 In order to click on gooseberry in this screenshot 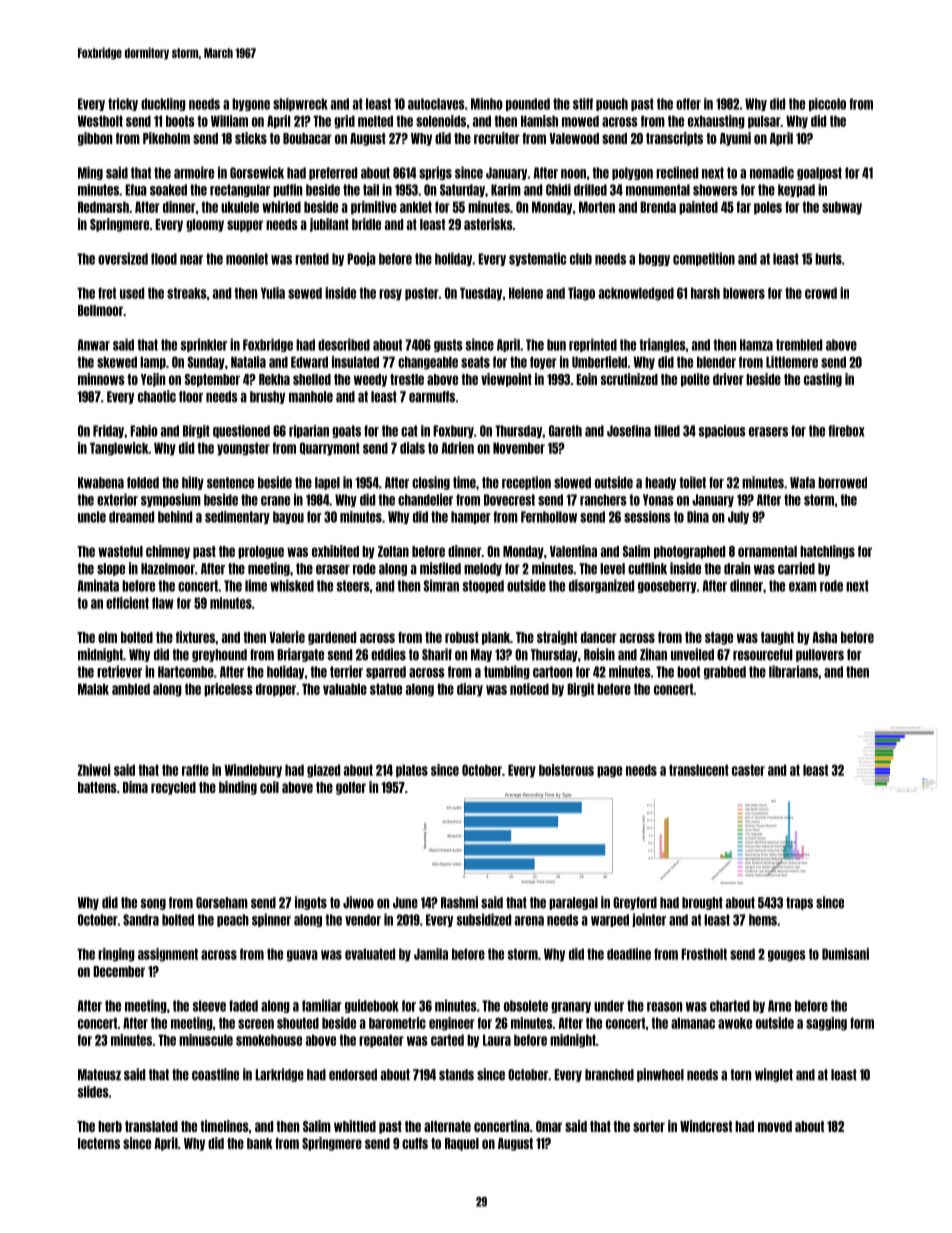, I will do `click(667, 586)`.
